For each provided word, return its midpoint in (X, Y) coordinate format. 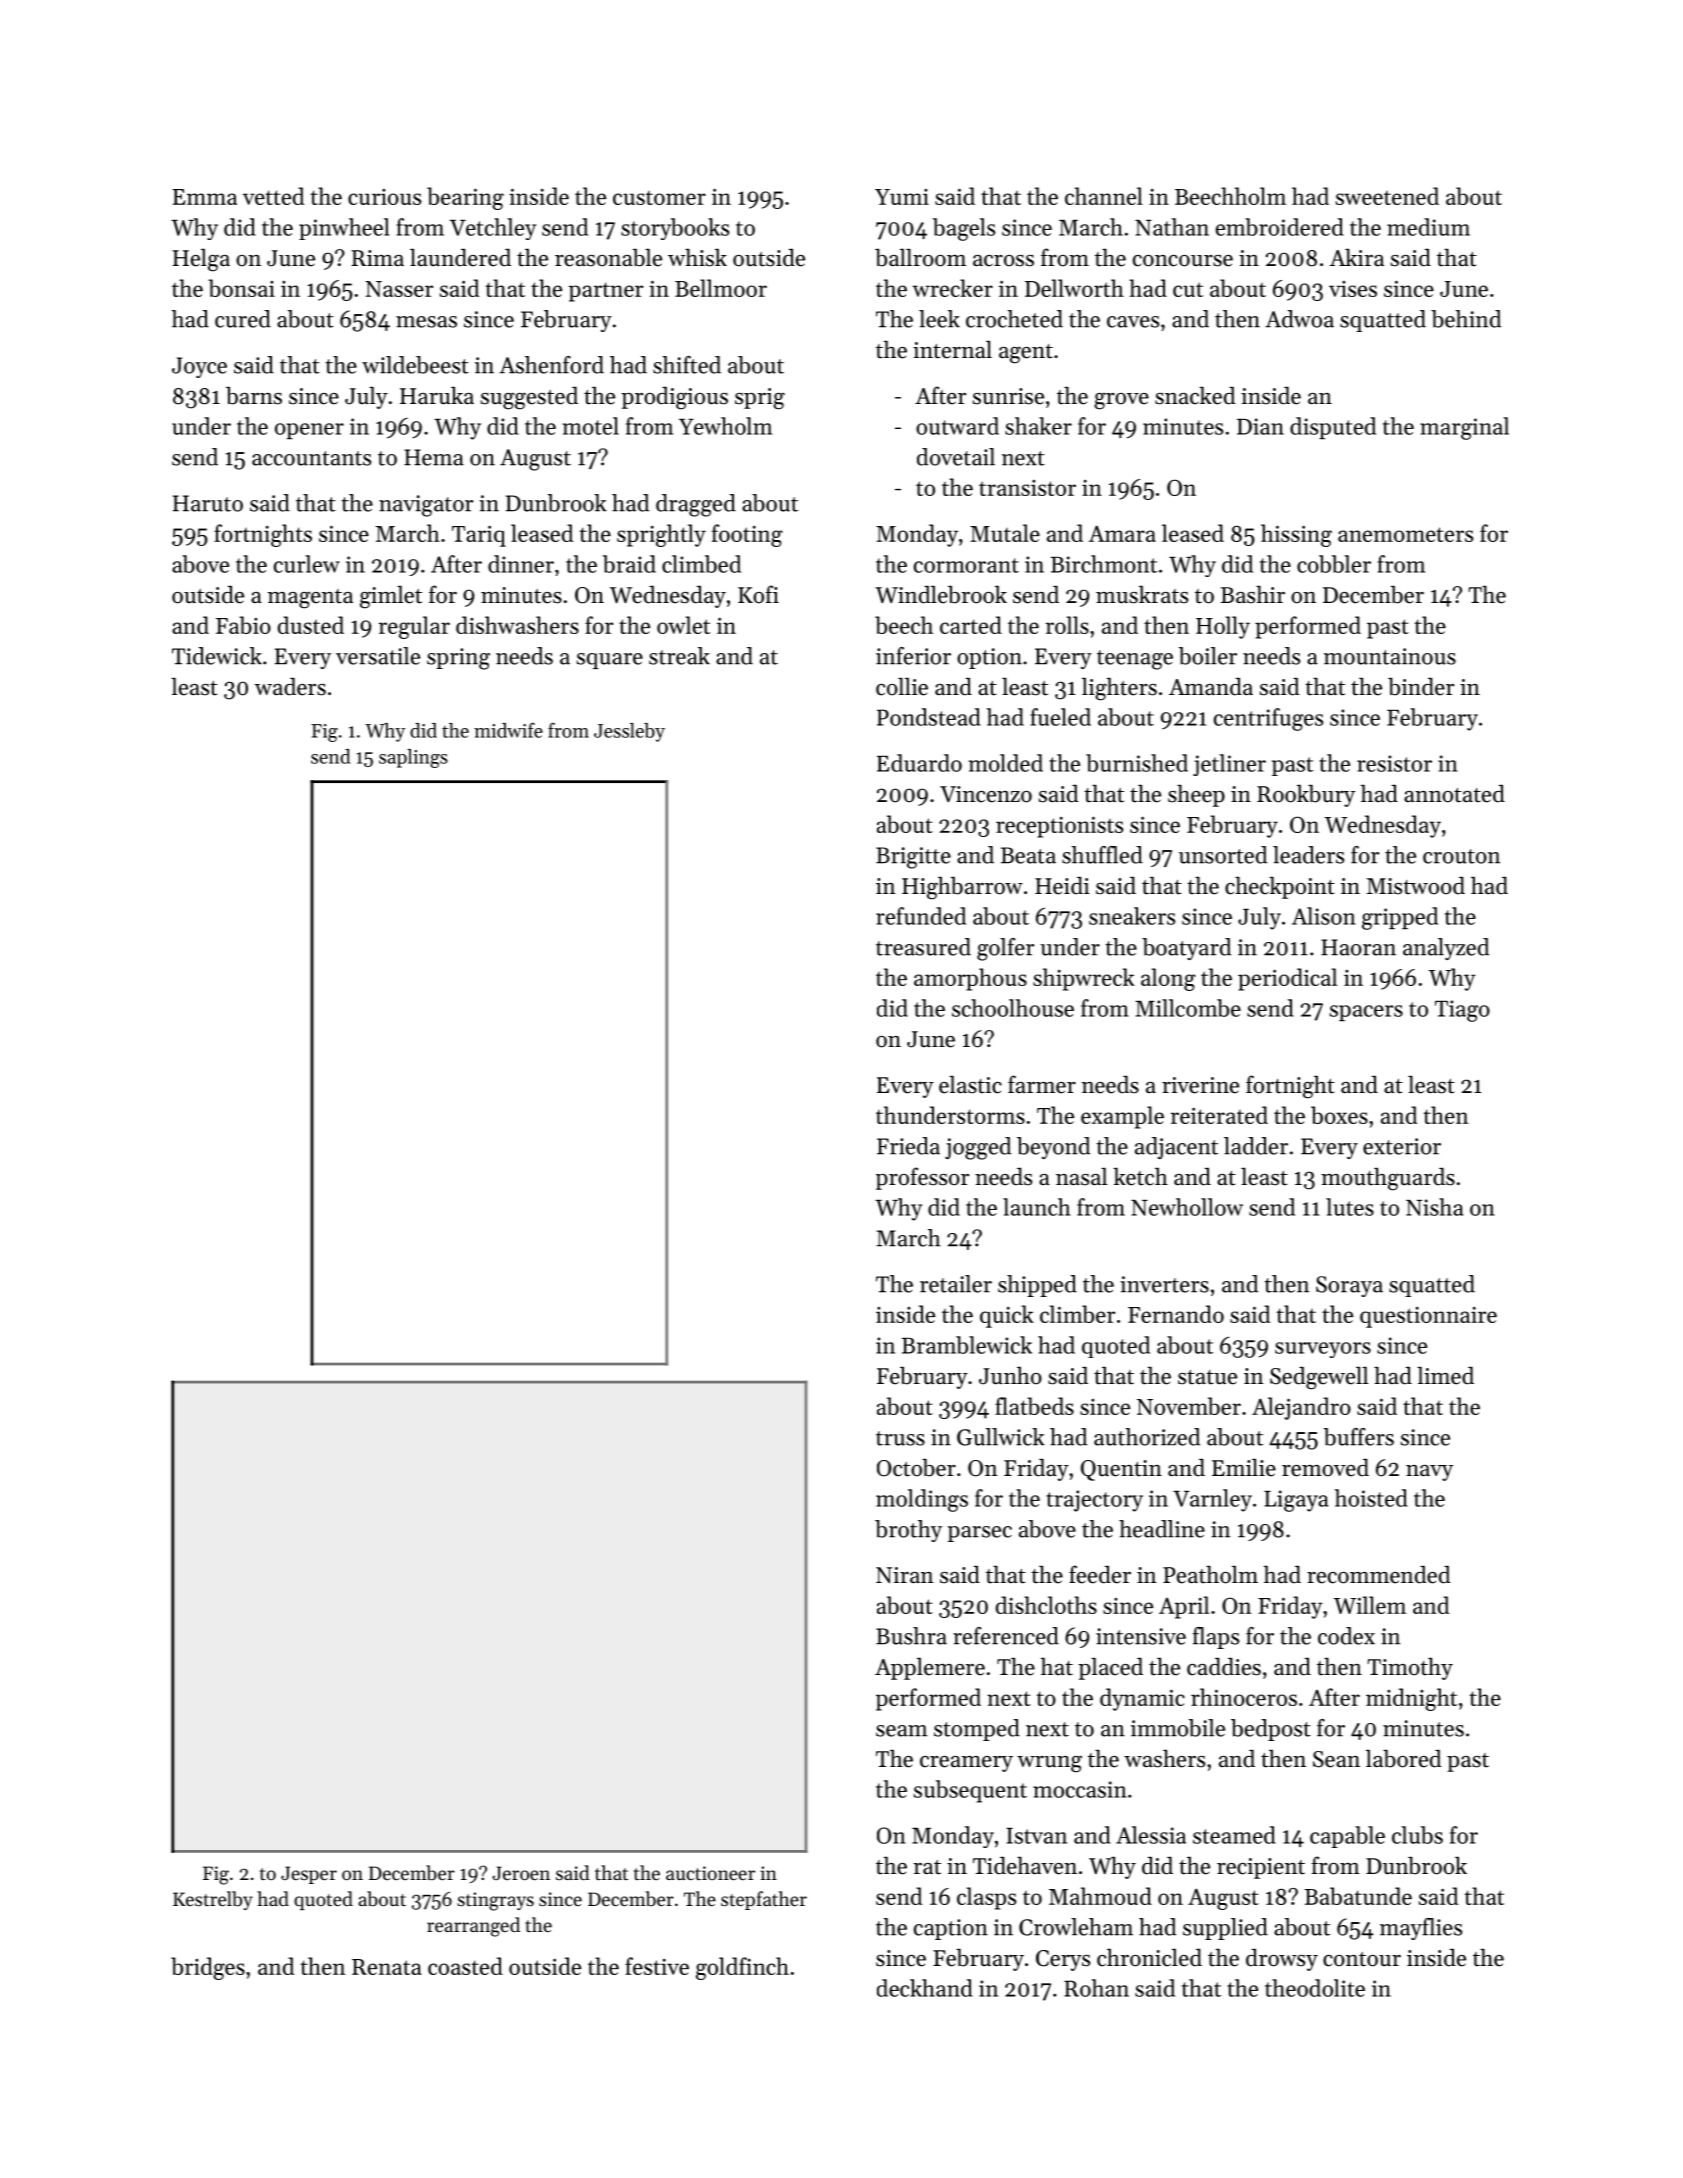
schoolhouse (1013, 1008)
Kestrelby (213, 1900)
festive (657, 1966)
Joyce (199, 367)
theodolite (1315, 1988)
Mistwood (1416, 885)
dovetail (956, 457)
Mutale (1005, 533)
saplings (413, 758)
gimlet (391, 597)
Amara (1122, 534)
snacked (1195, 395)
